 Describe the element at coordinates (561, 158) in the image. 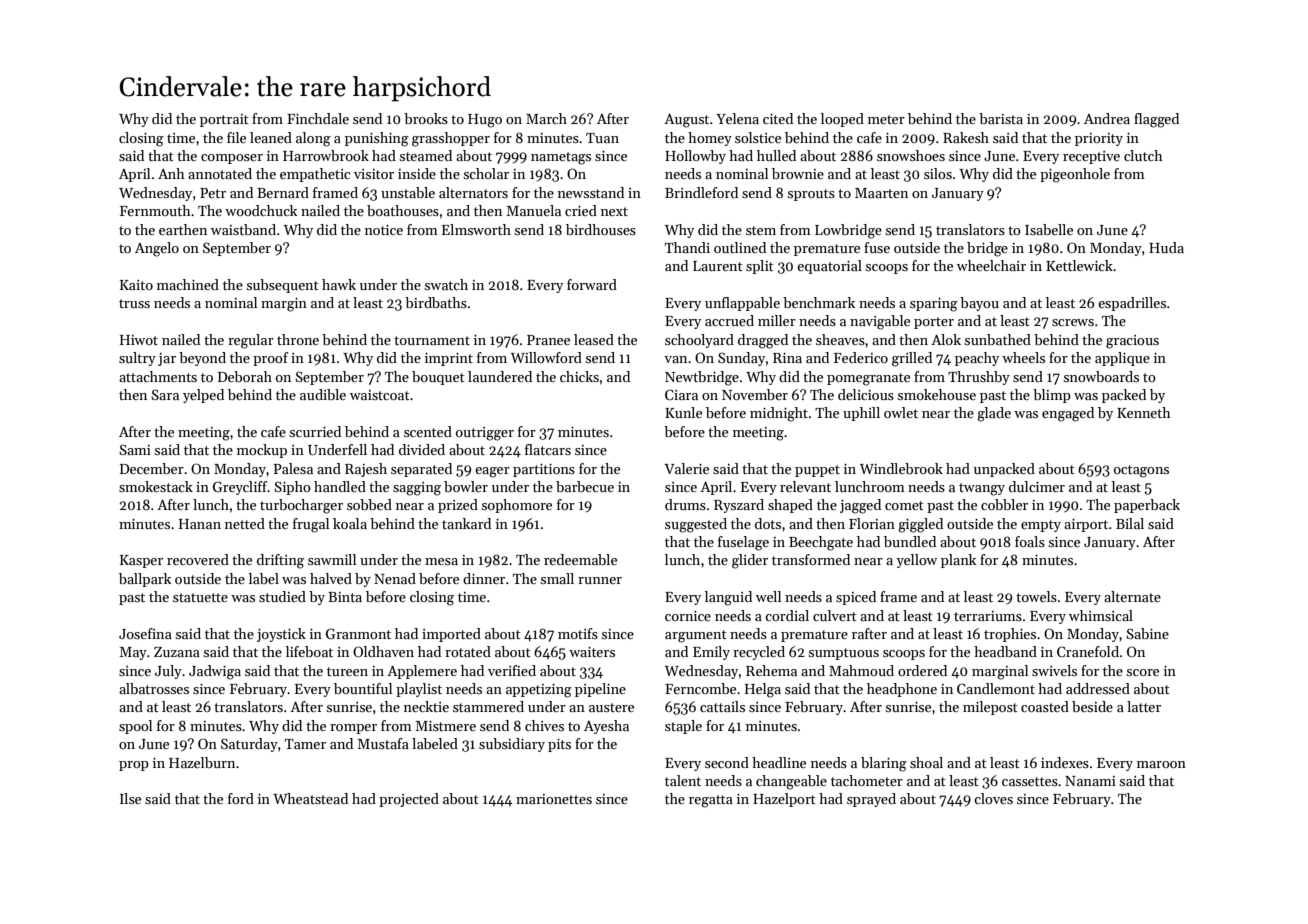

I see `nametags` at that location.
